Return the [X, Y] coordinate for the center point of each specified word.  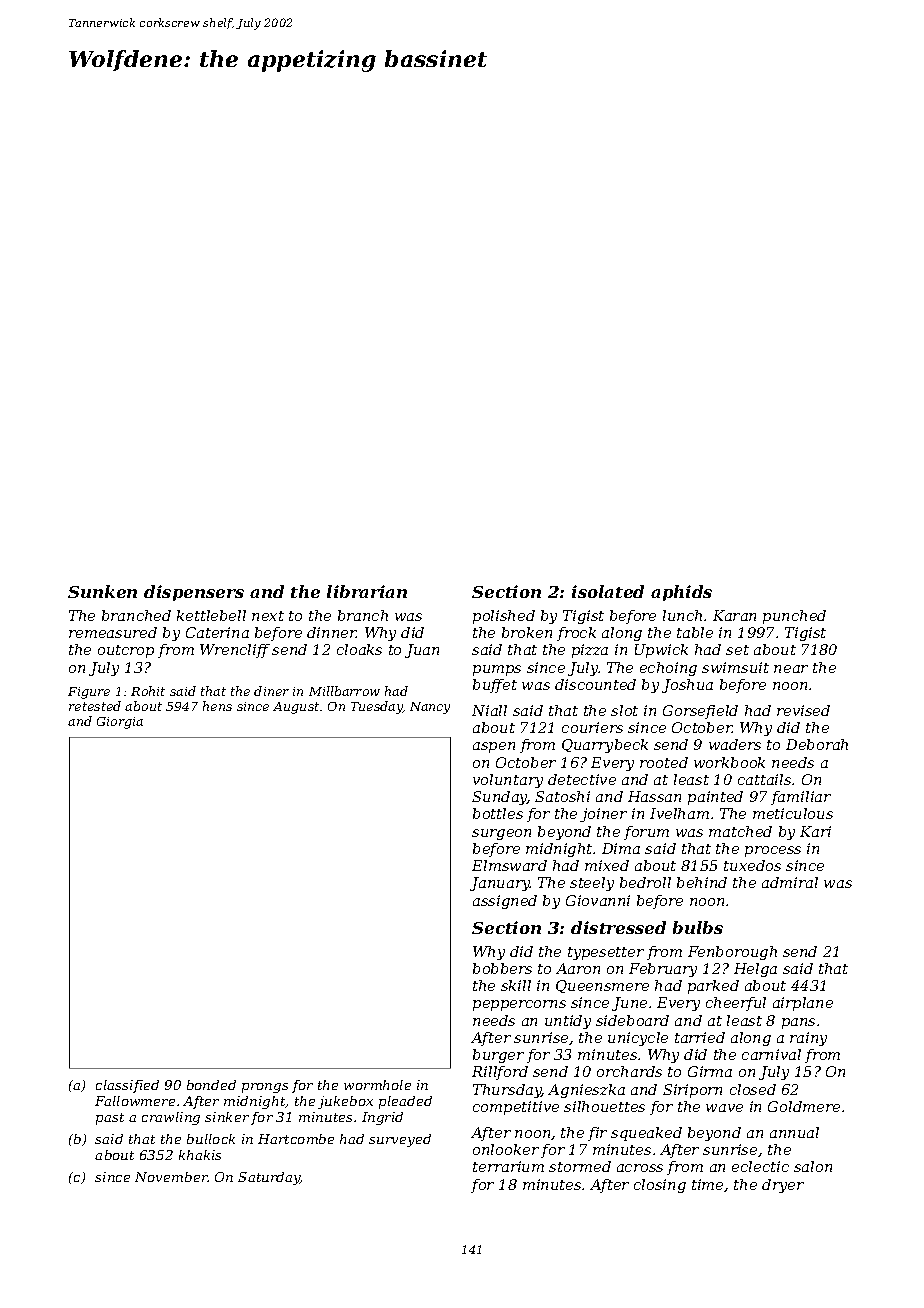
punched [794, 617]
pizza [590, 651]
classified [127, 1086]
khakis [200, 1155]
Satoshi [562, 796]
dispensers [194, 593]
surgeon [501, 834]
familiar [801, 798]
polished [504, 617]
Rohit [148, 691]
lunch [682, 615]
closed [753, 1089]
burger [498, 1056]
